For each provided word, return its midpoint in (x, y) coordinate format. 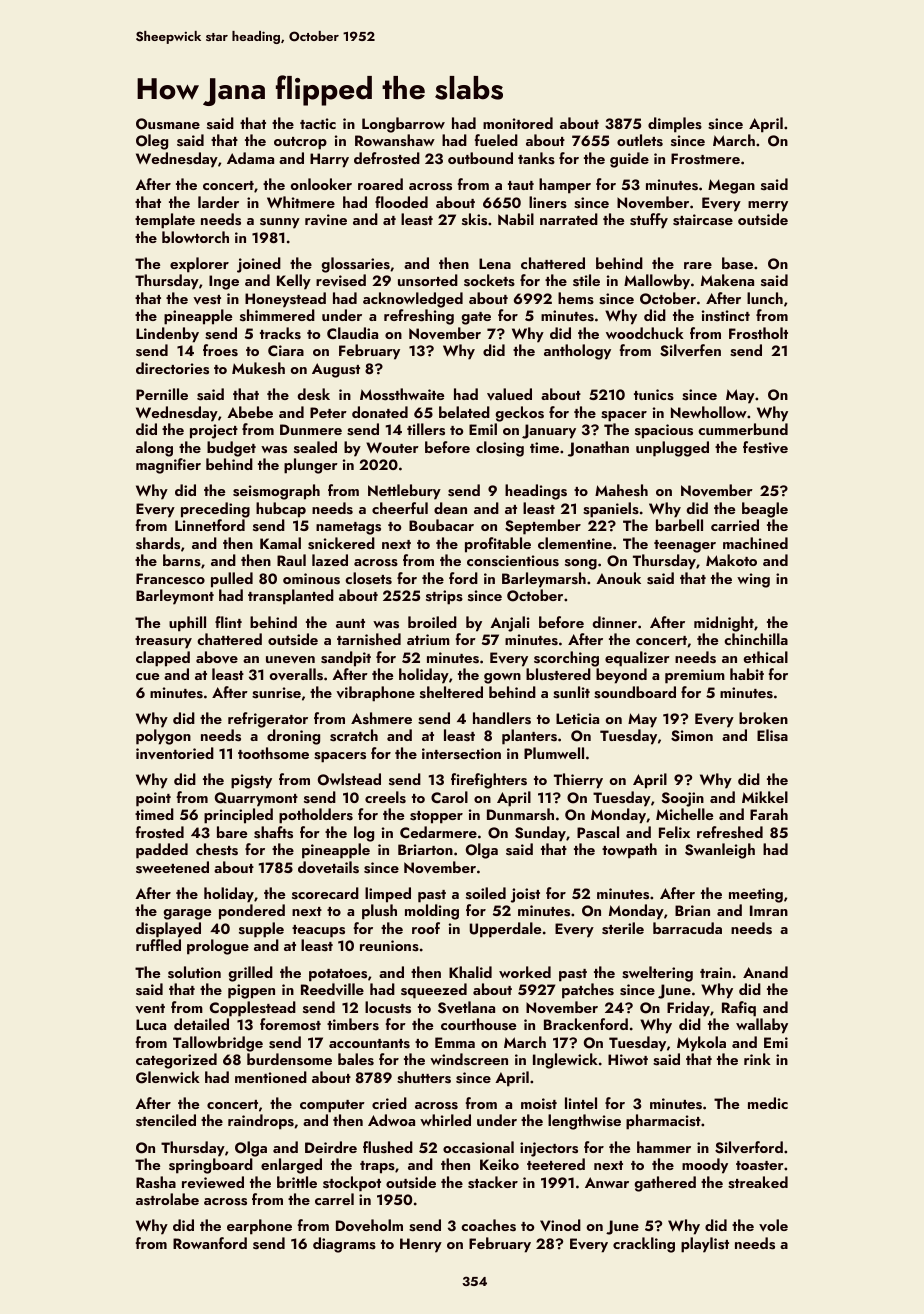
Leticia (577, 718)
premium (695, 676)
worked (525, 972)
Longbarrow (403, 125)
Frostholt (758, 333)
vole (773, 1225)
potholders (316, 816)
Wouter (392, 447)
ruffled (158, 945)
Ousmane (168, 124)
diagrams (344, 1245)
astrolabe (167, 1199)
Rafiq (739, 1009)
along (154, 449)
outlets (640, 140)
